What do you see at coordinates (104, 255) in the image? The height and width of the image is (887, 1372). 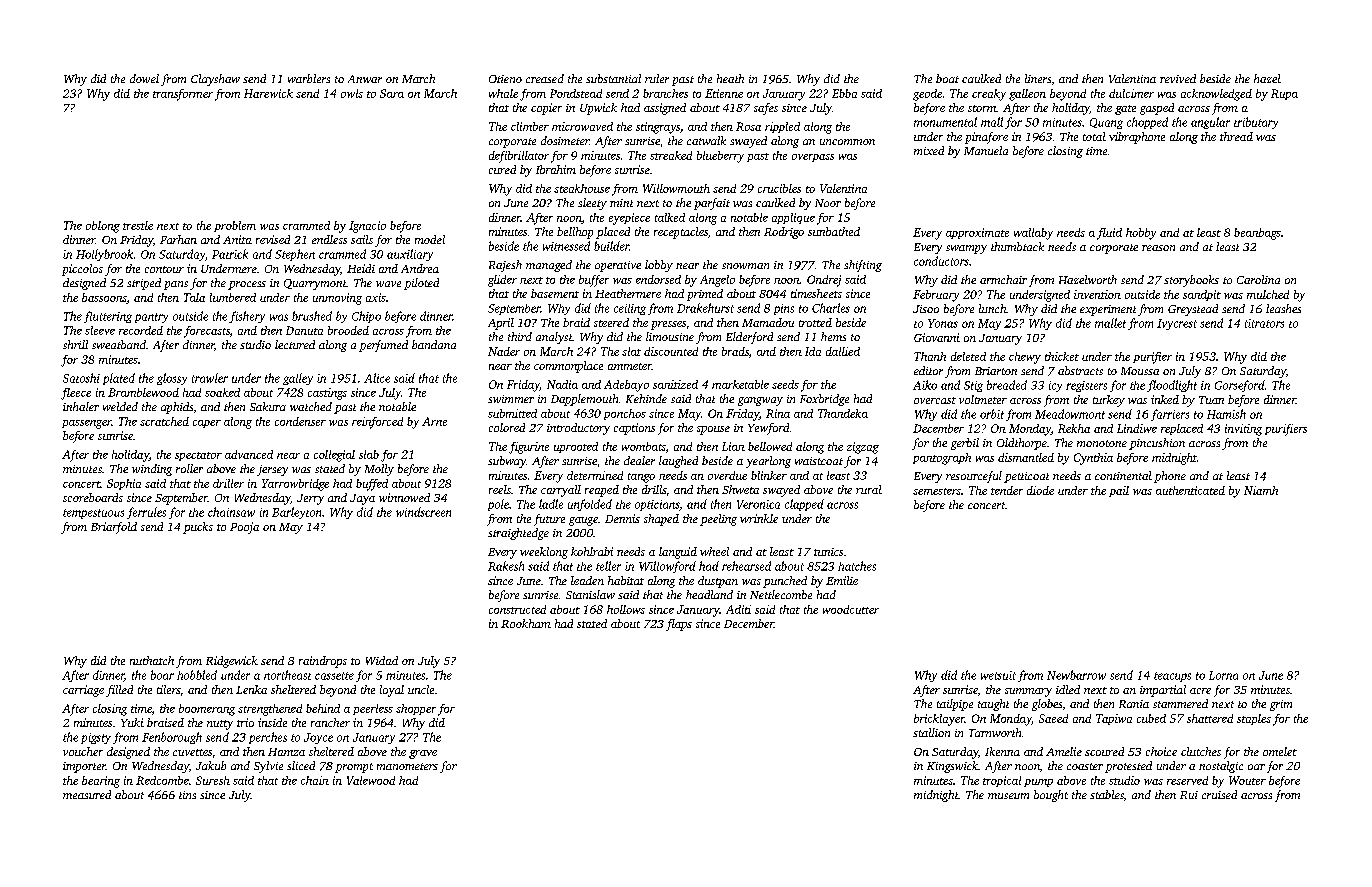 I see `Hollybrook` at bounding box center [104, 255].
